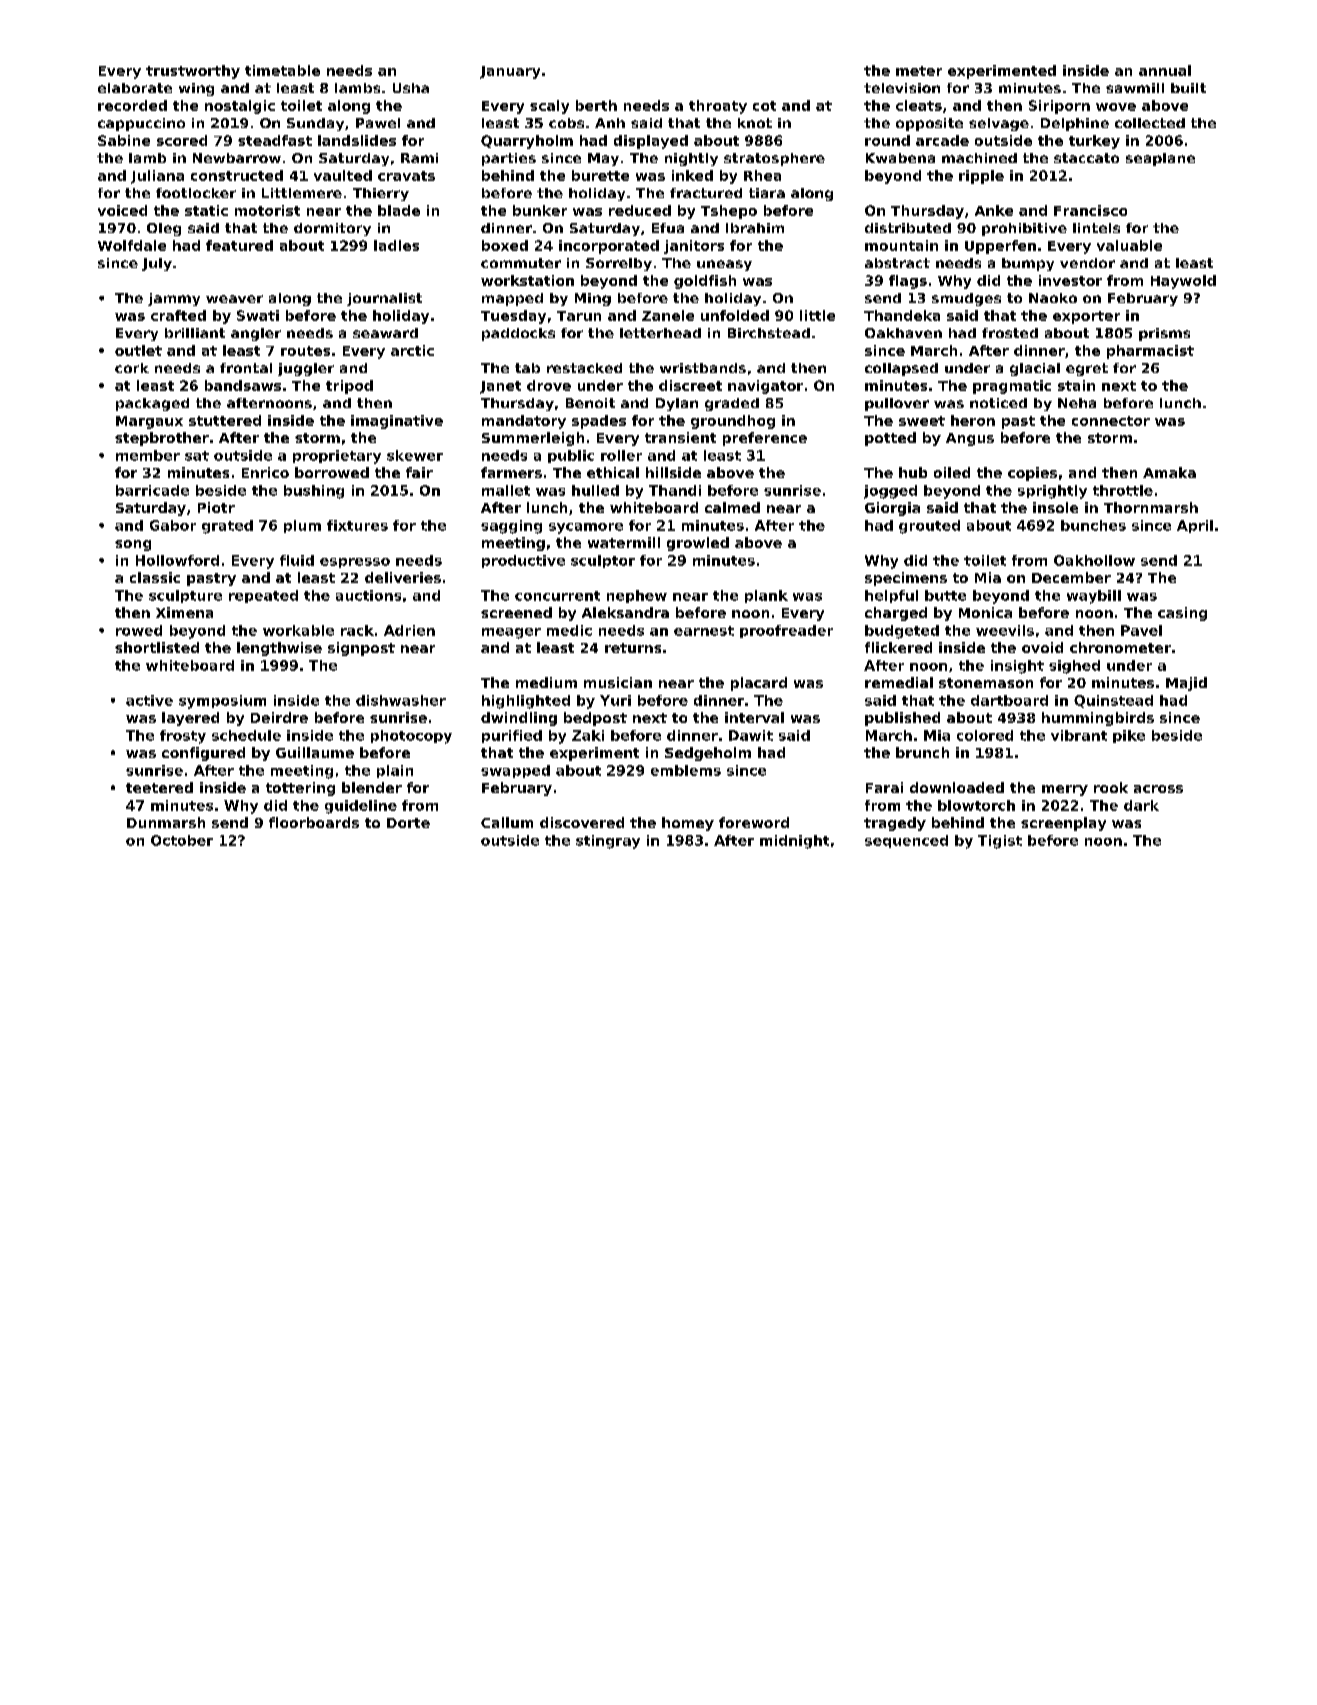 This page has height=1705, width=1317. I want to click on Callum, so click(507, 822).
